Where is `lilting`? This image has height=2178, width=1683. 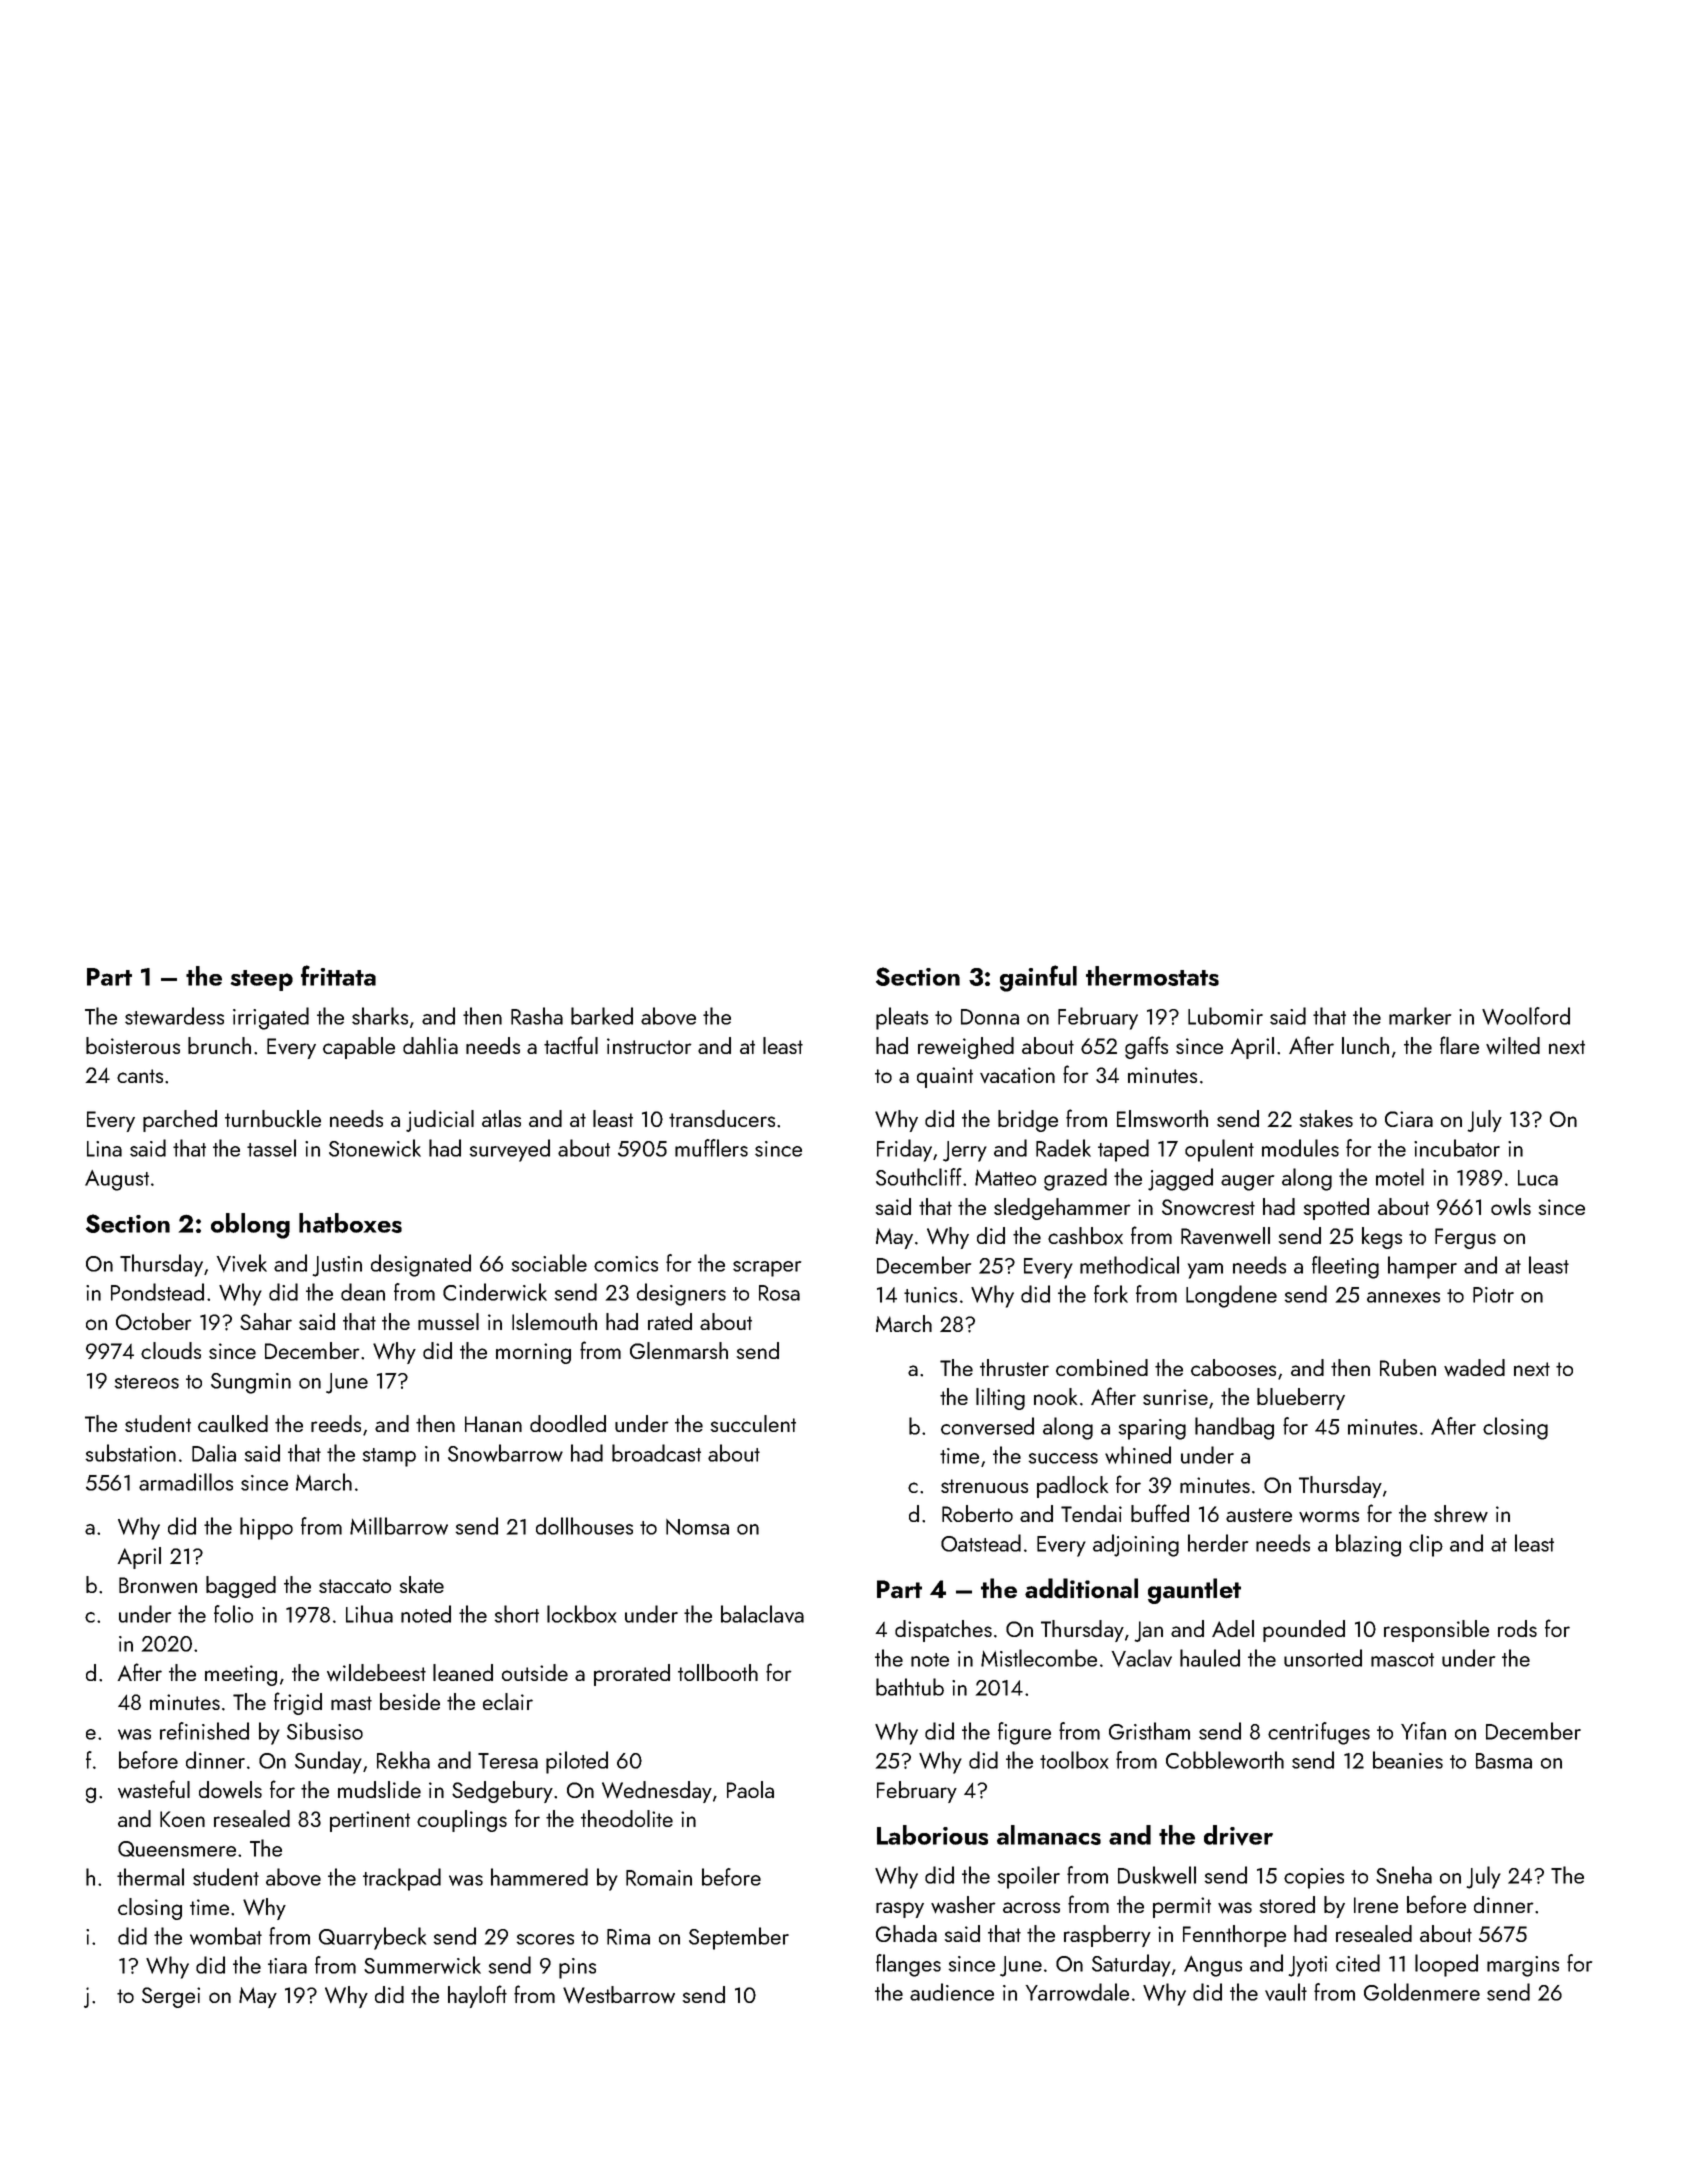
lilting is located at coordinates (1000, 1399).
